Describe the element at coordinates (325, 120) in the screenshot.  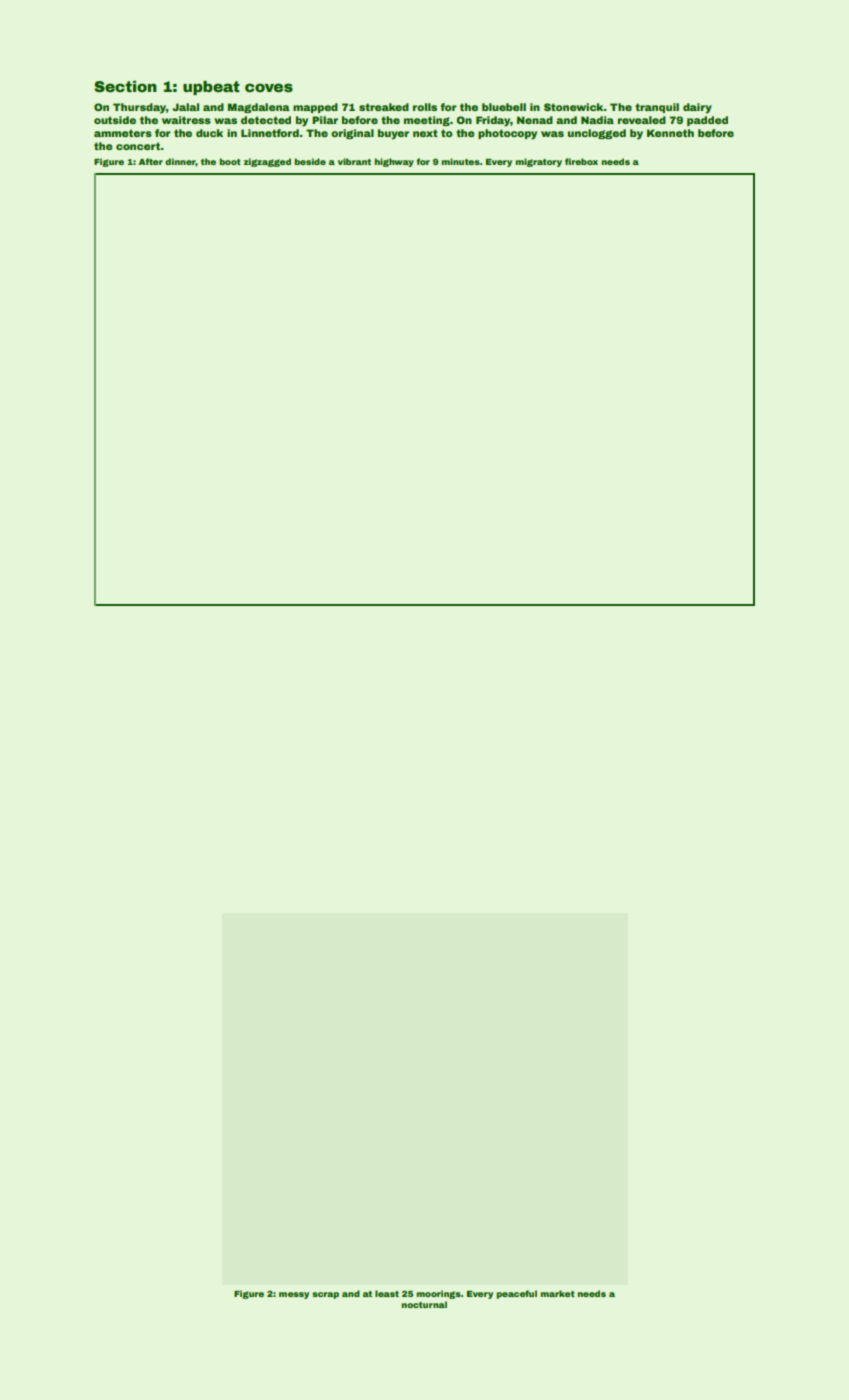
I see `Pilar` at that location.
